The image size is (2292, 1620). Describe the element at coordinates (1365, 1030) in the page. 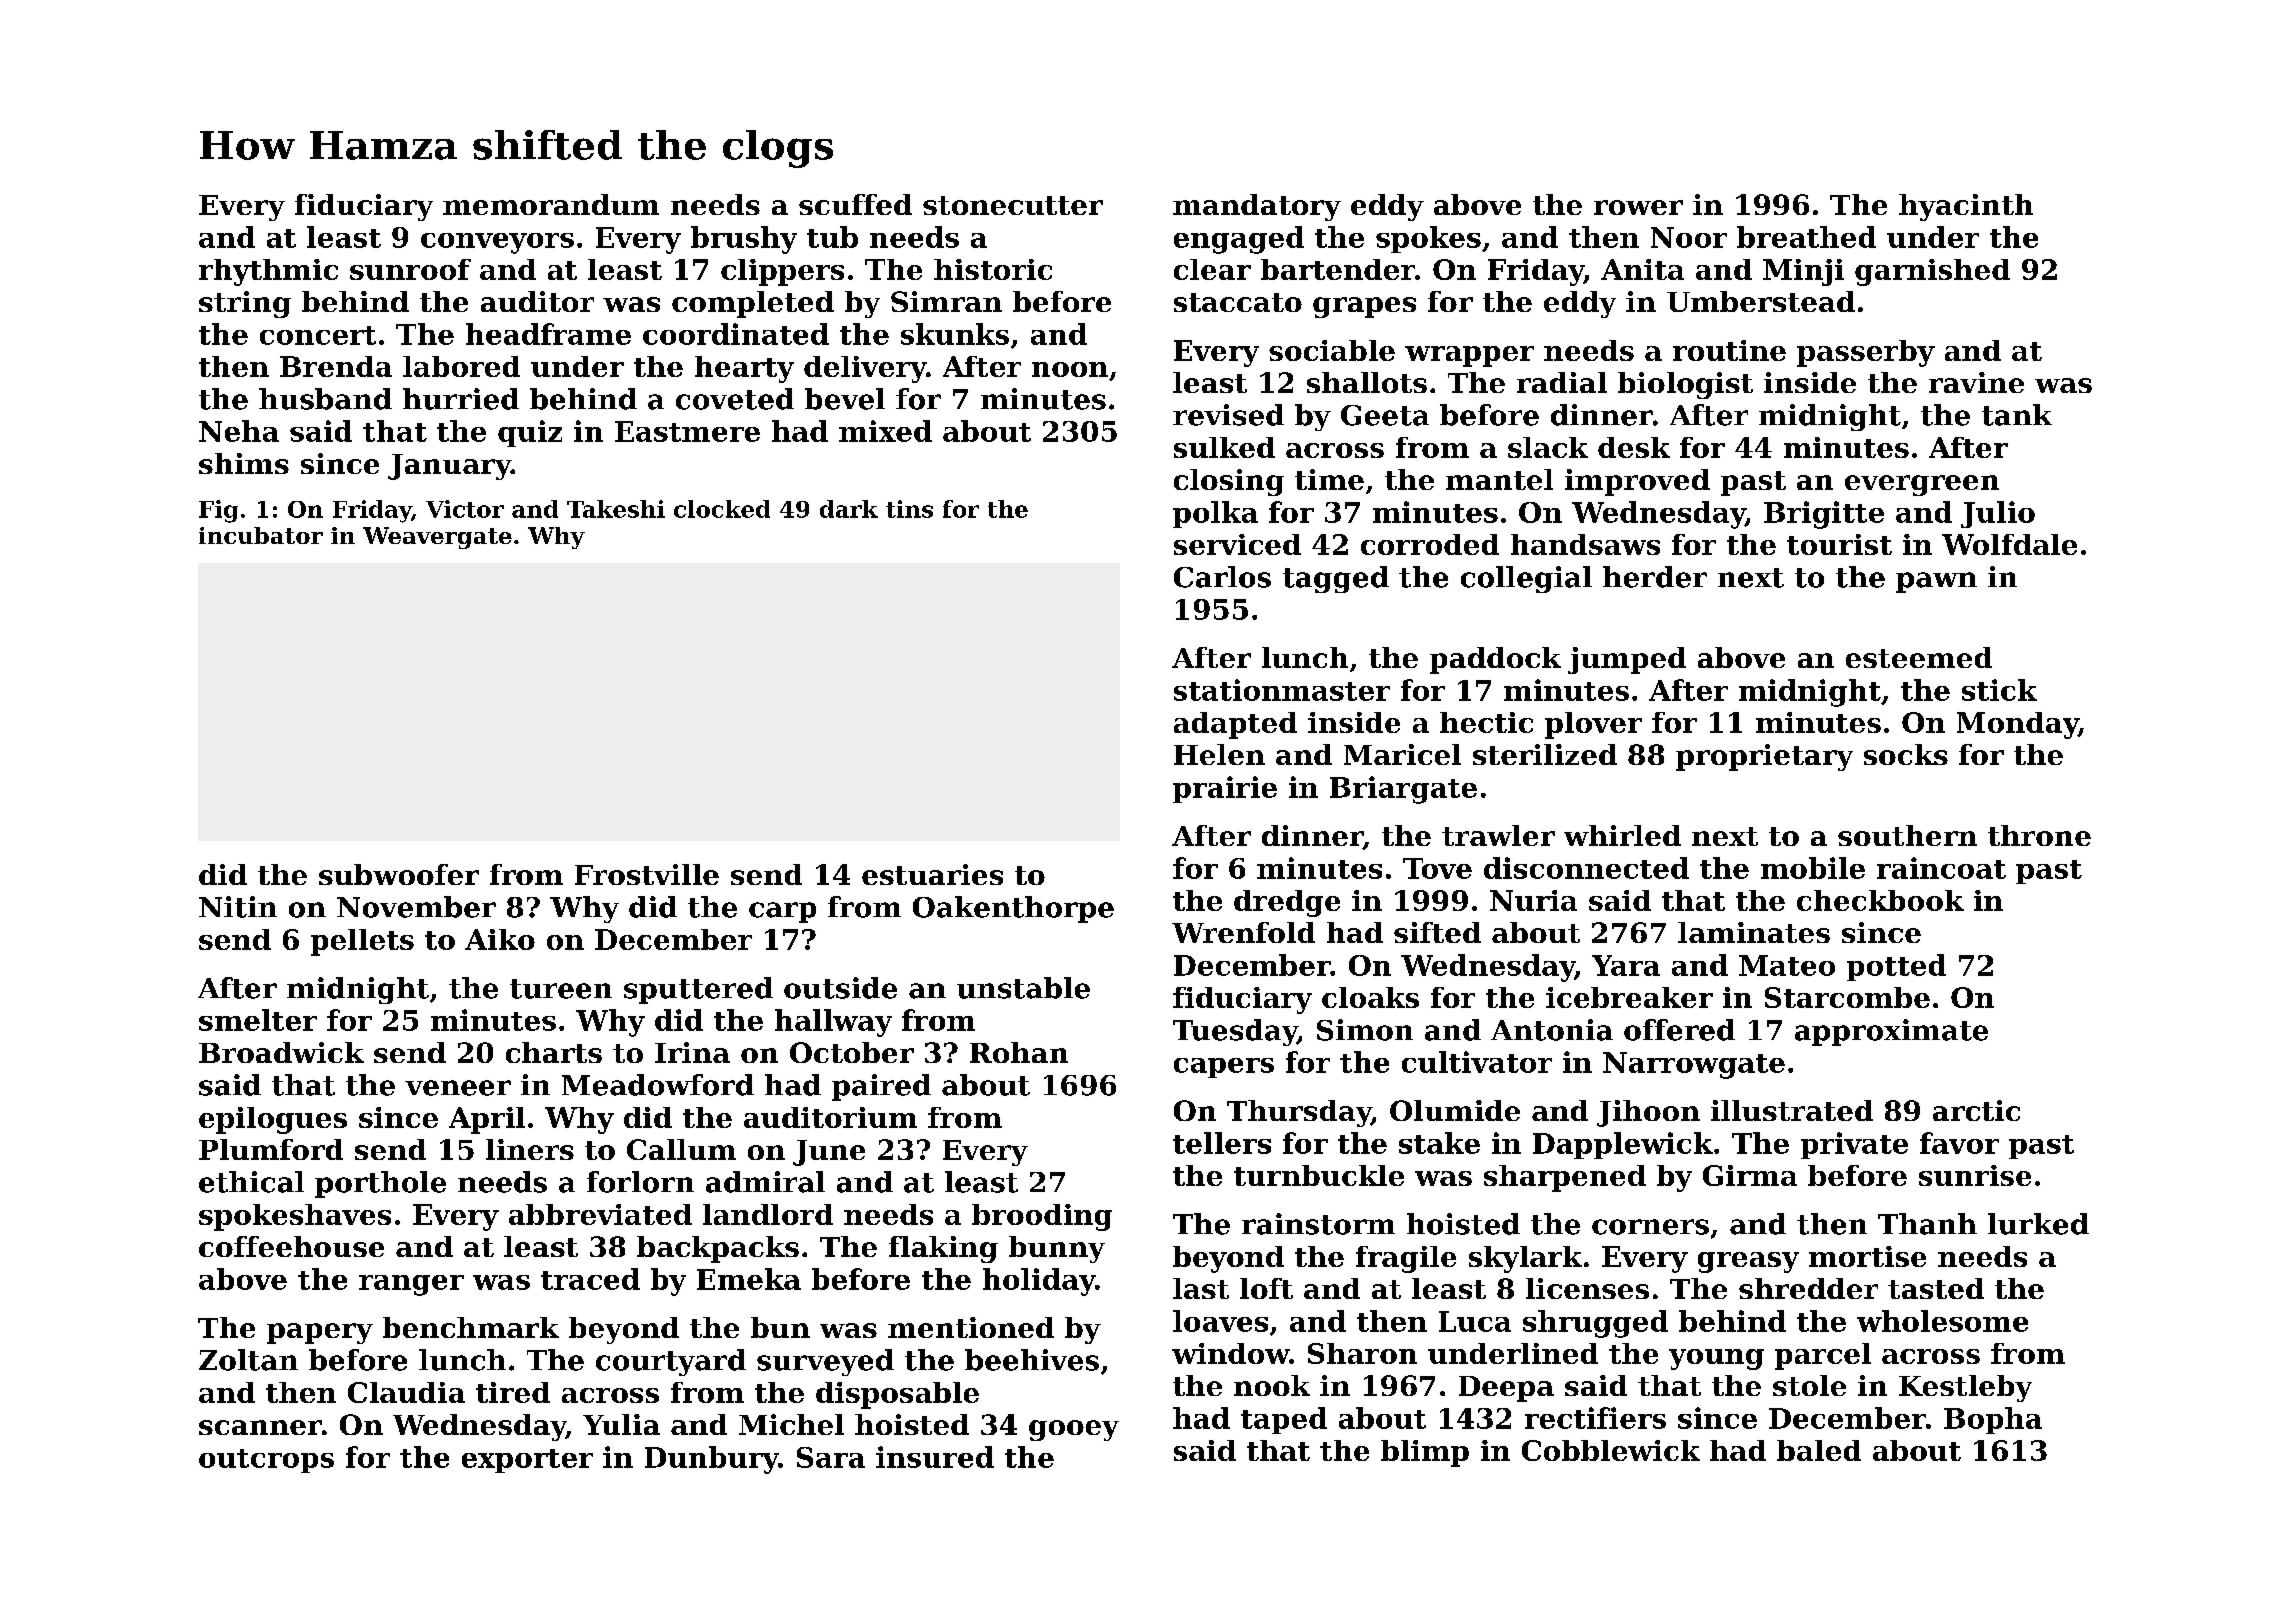

I see `Simon` at that location.
